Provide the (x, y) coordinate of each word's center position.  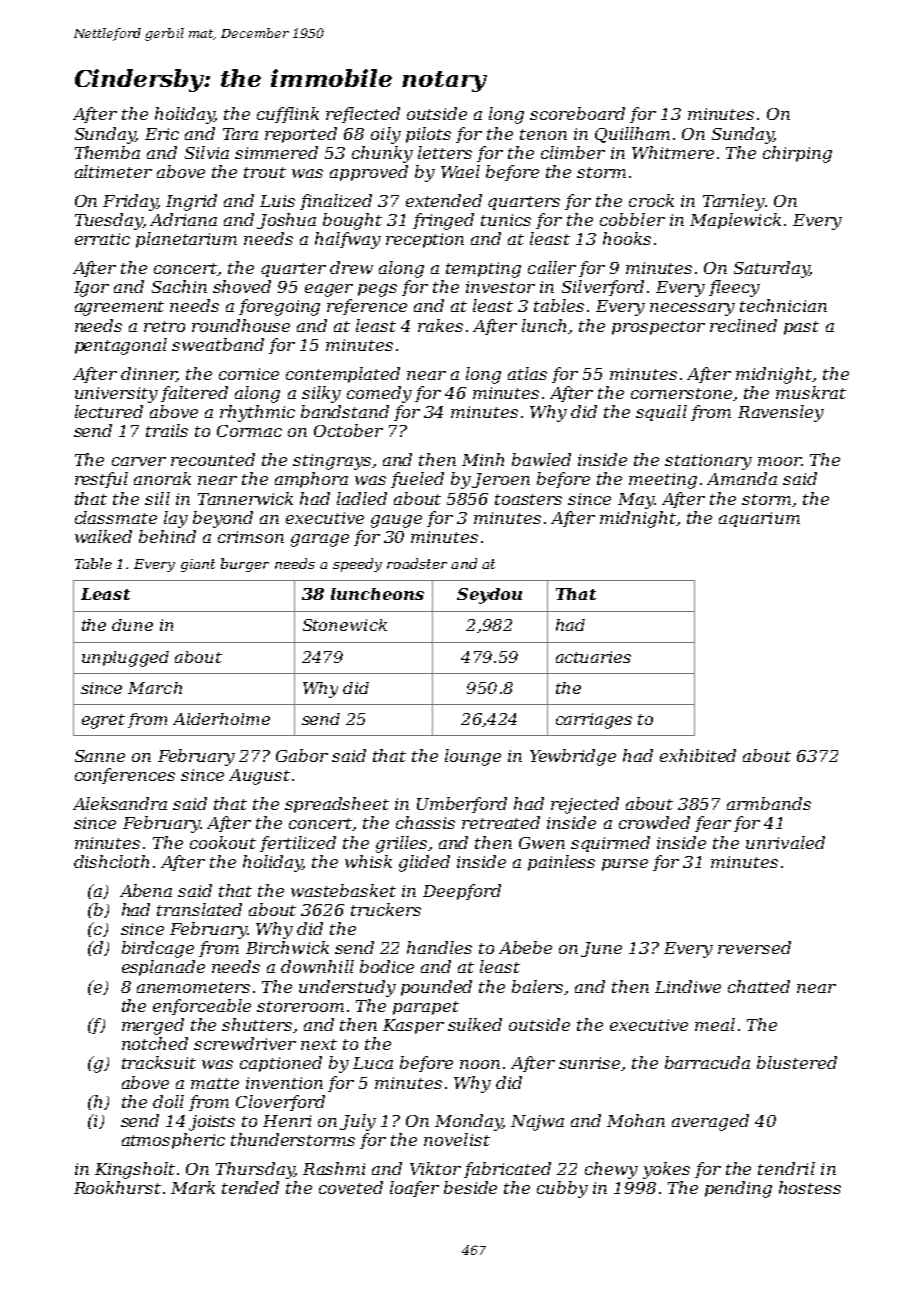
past (801, 328)
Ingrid (191, 202)
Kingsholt (135, 1170)
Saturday (772, 269)
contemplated (343, 375)
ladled (362, 498)
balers (537, 986)
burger (245, 565)
